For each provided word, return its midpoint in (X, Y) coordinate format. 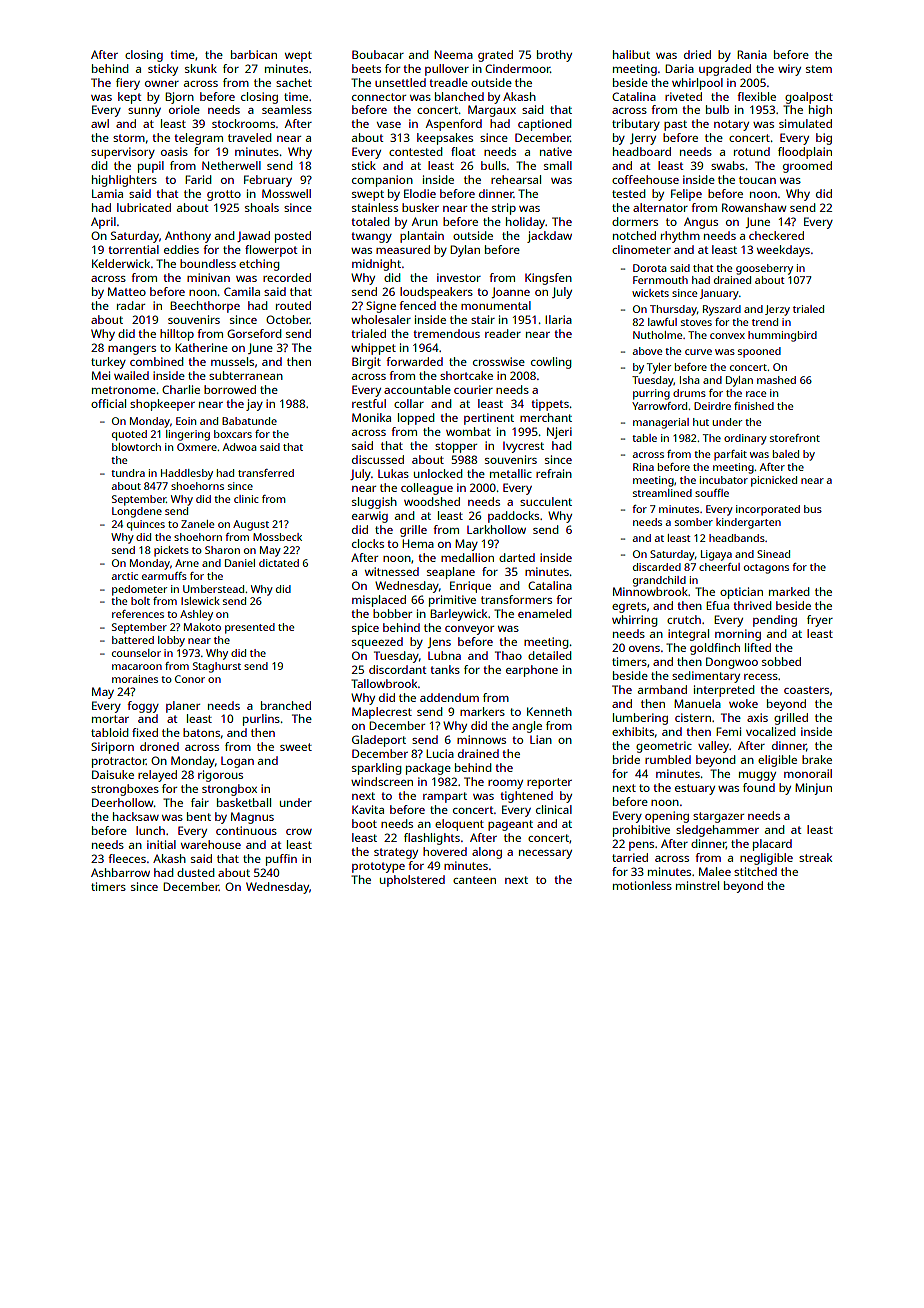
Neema (453, 54)
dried (697, 54)
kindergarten (748, 523)
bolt (140, 601)
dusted (196, 872)
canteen (474, 880)
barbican (254, 54)
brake (817, 759)
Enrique (470, 587)
